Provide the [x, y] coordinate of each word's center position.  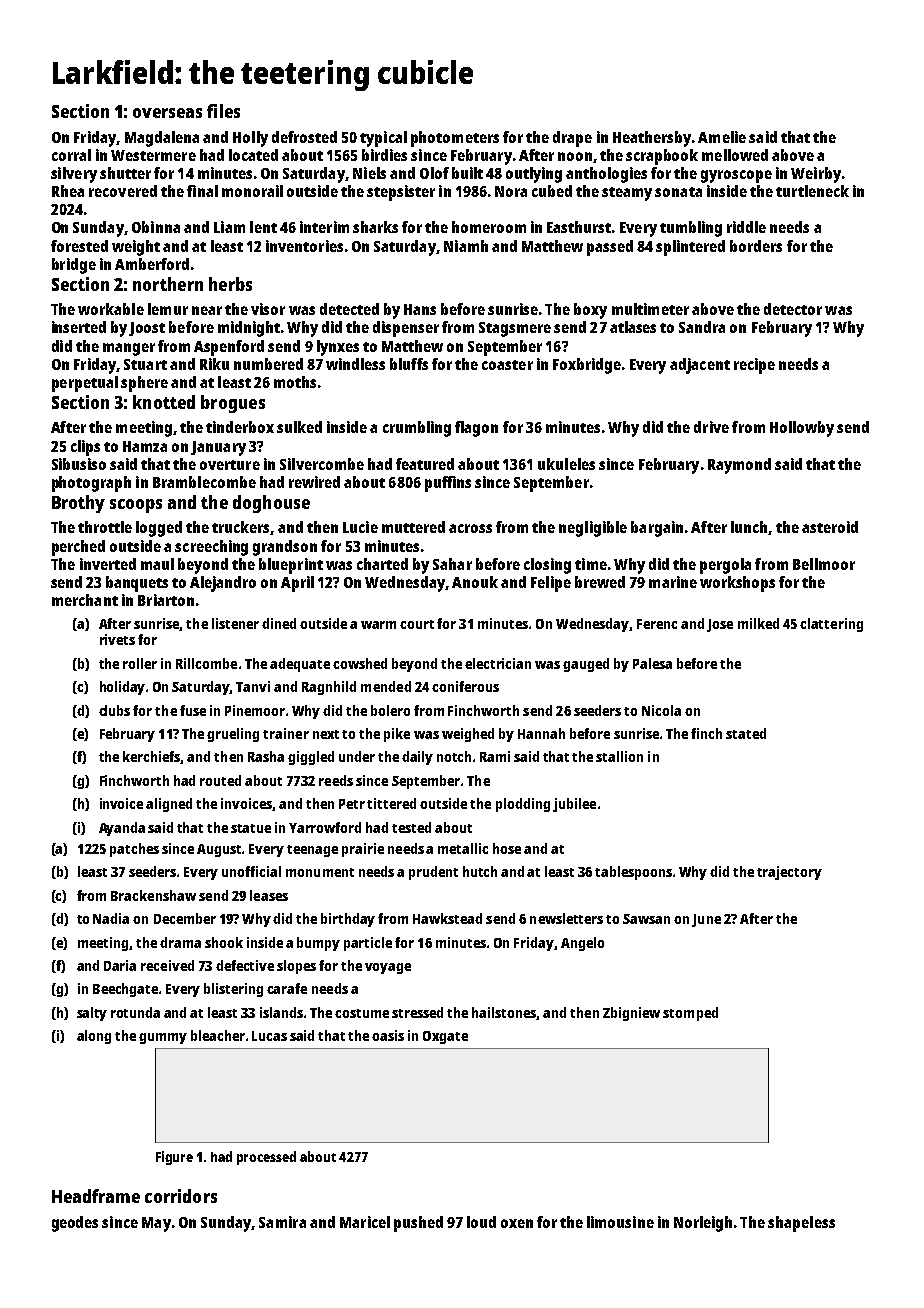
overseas [167, 113]
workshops [737, 584]
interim [324, 227]
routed [220, 780]
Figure [174, 1158]
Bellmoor [824, 564]
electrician [498, 663]
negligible [593, 529]
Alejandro [223, 584]
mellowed [735, 155]
